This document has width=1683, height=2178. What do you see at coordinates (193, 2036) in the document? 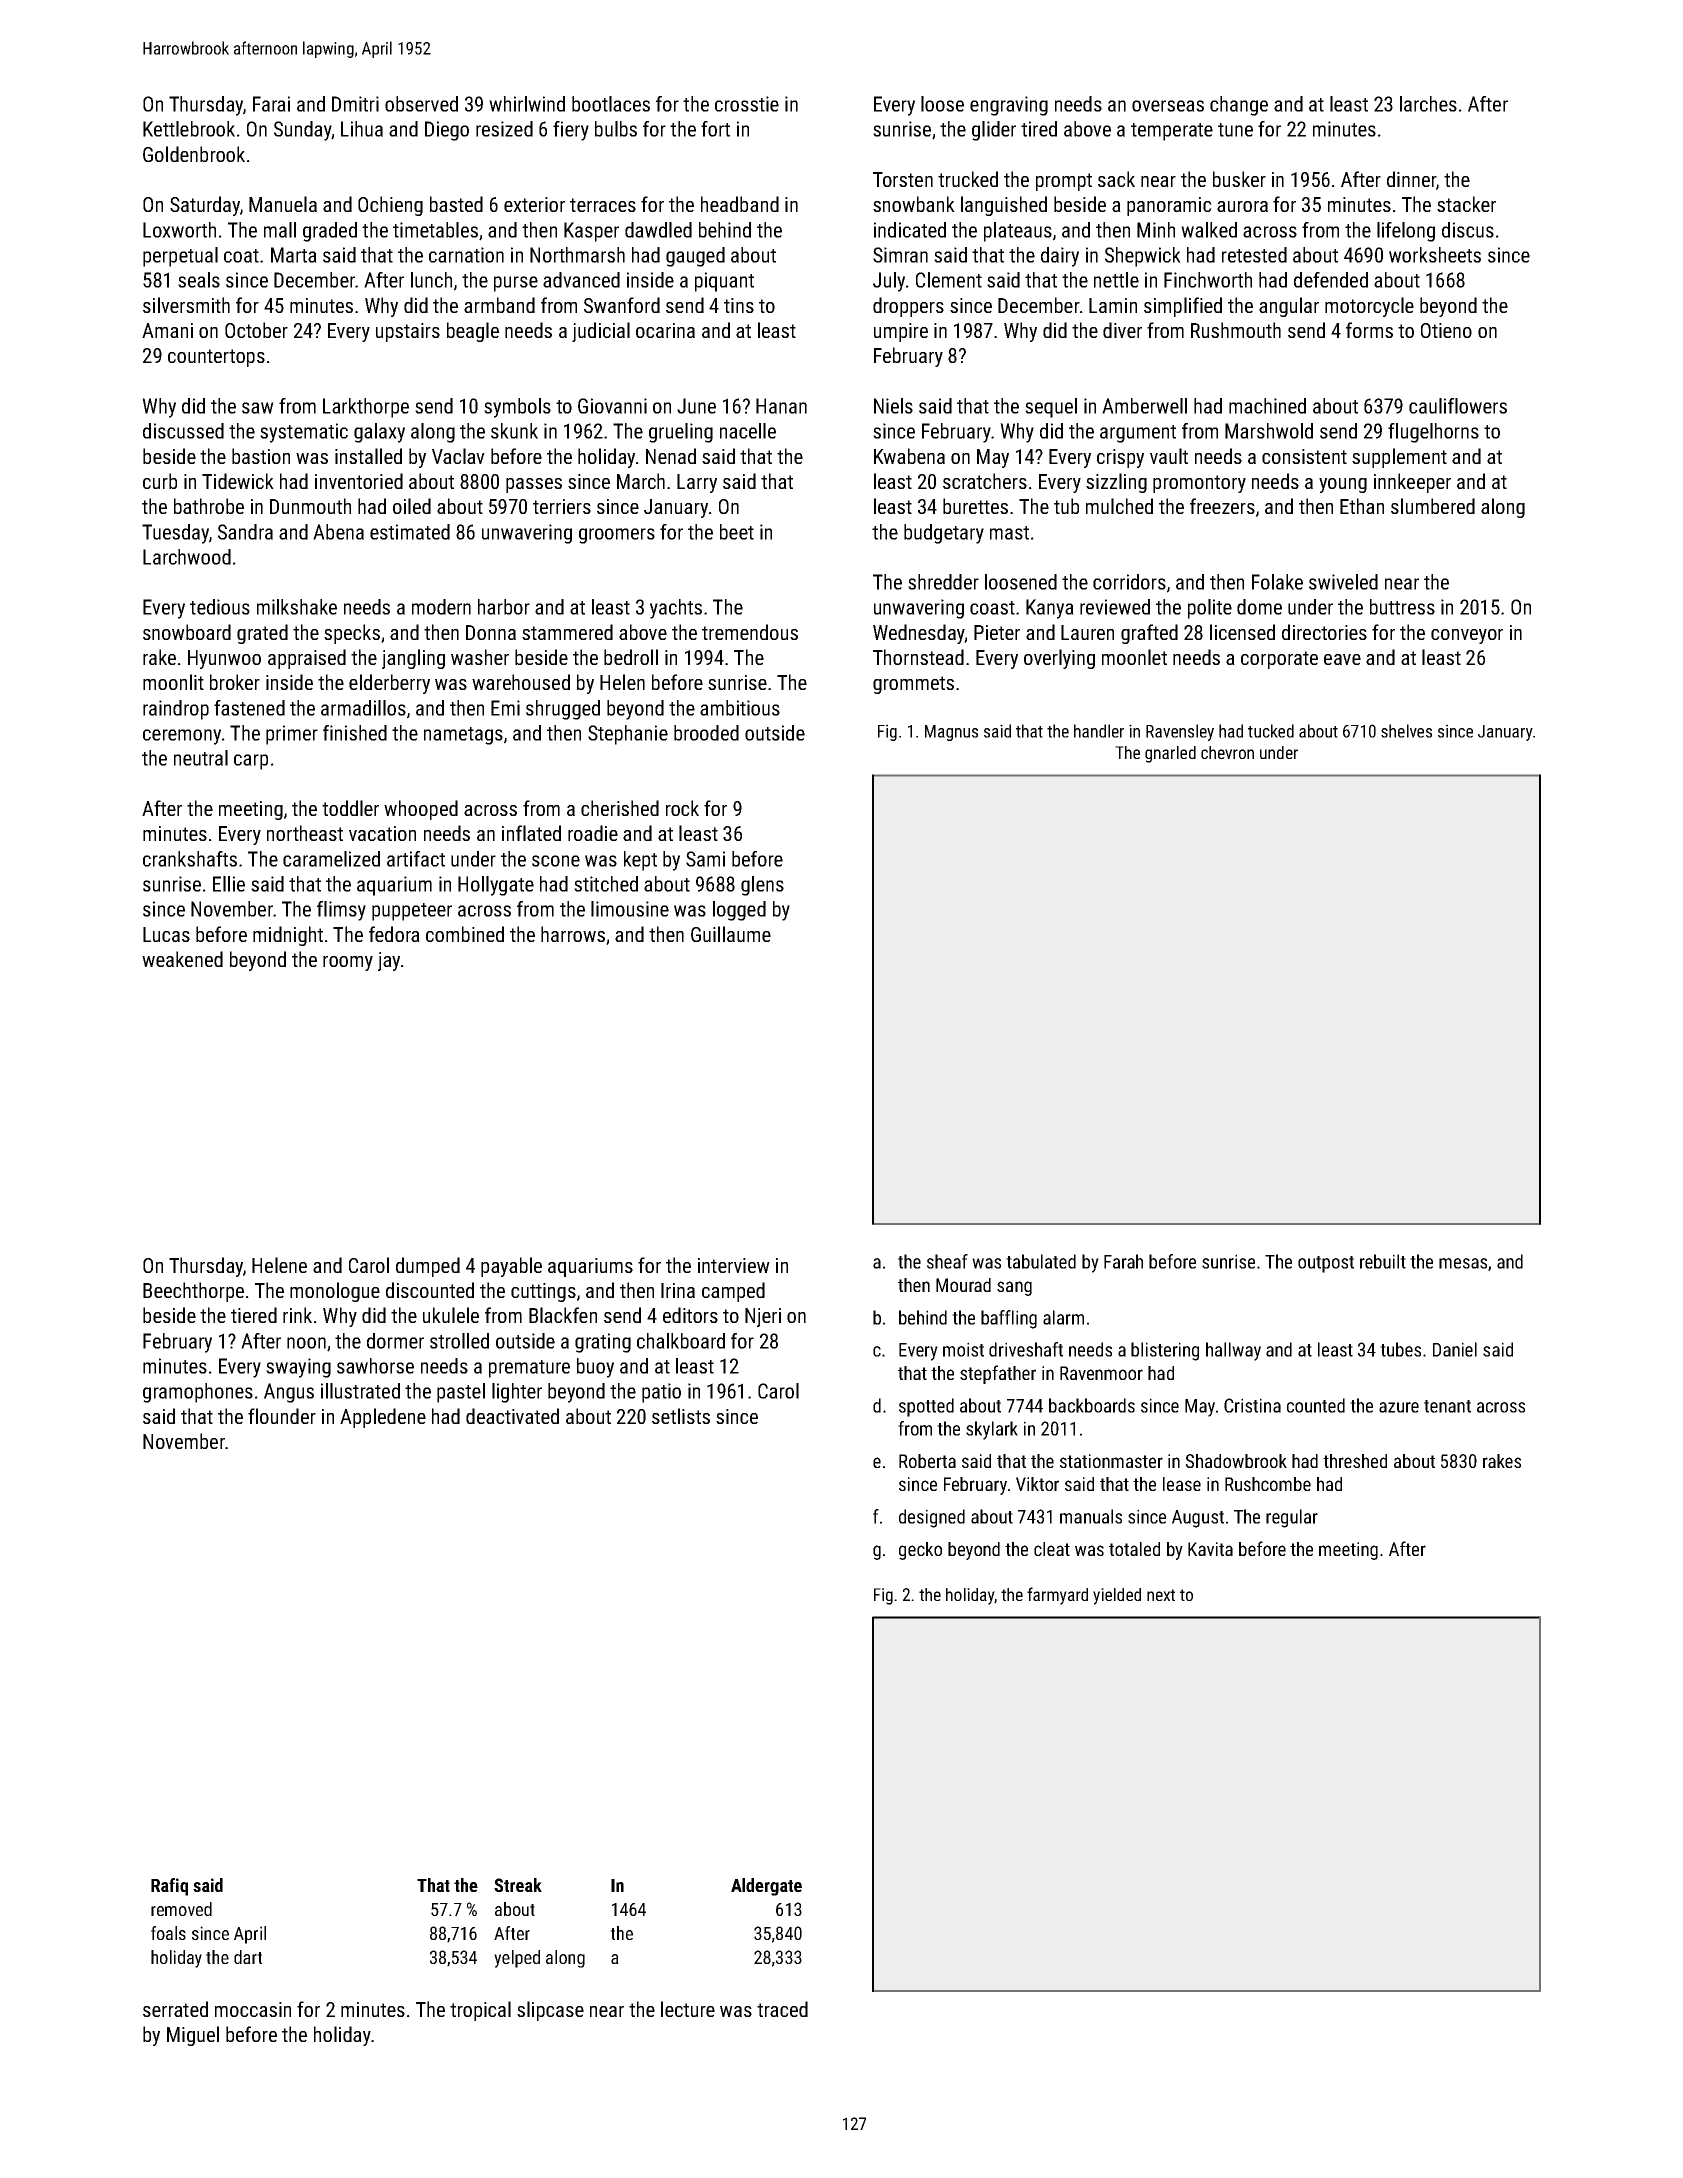
I see `Miguel` at bounding box center [193, 2036].
